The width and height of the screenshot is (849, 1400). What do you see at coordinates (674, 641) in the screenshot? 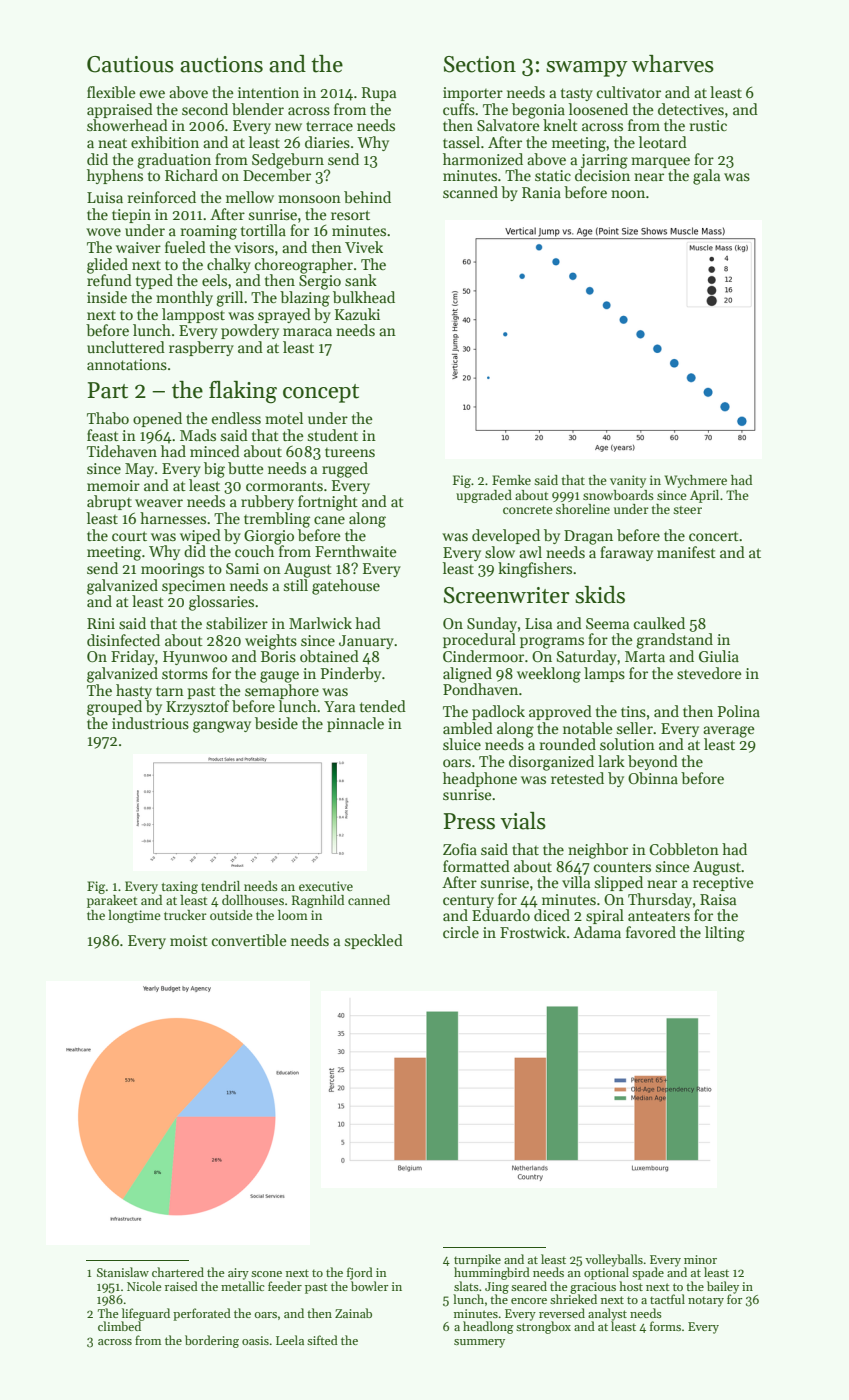
I see `grandstand` at bounding box center [674, 641].
